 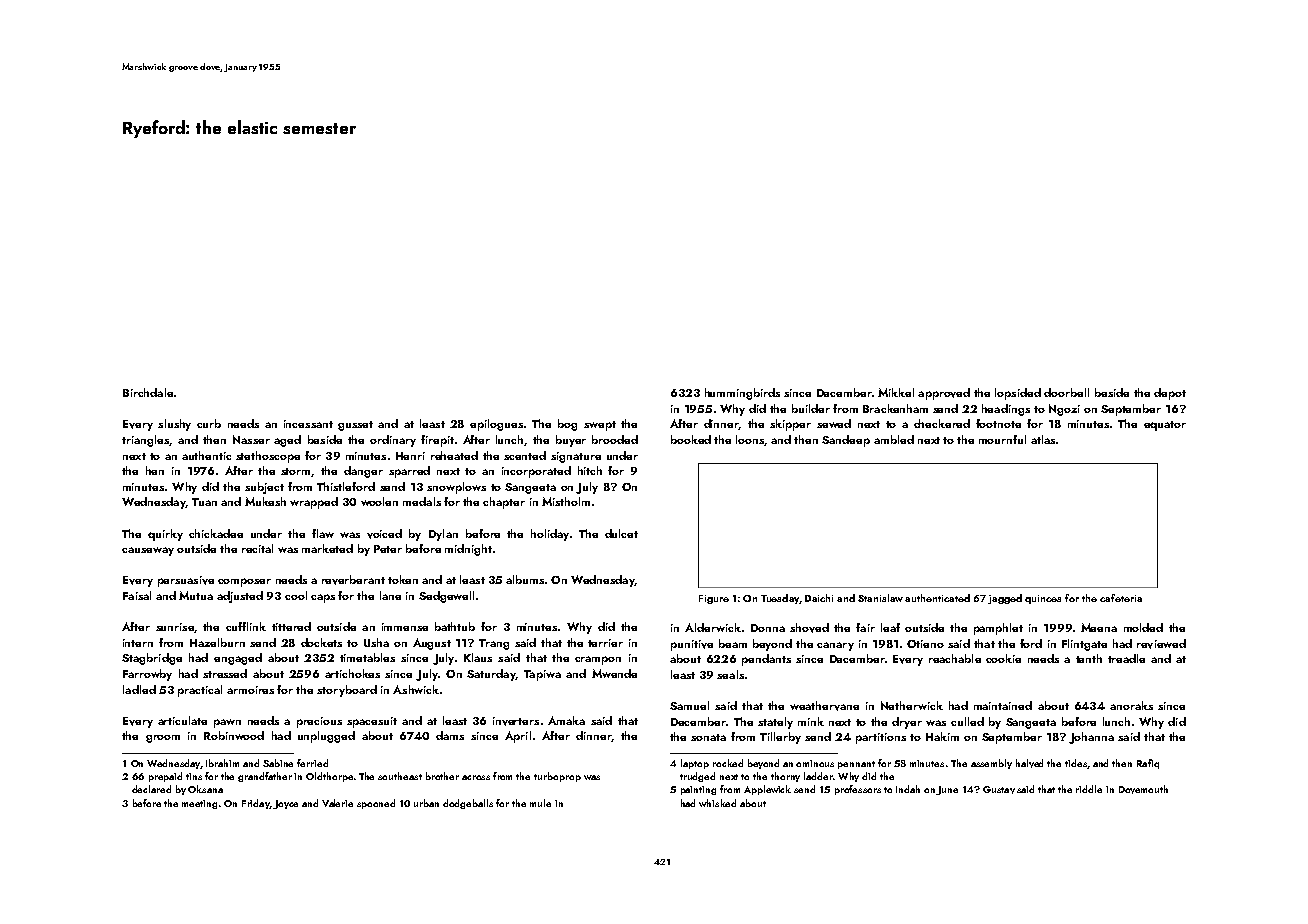 I want to click on Figure, so click(x=714, y=599).
